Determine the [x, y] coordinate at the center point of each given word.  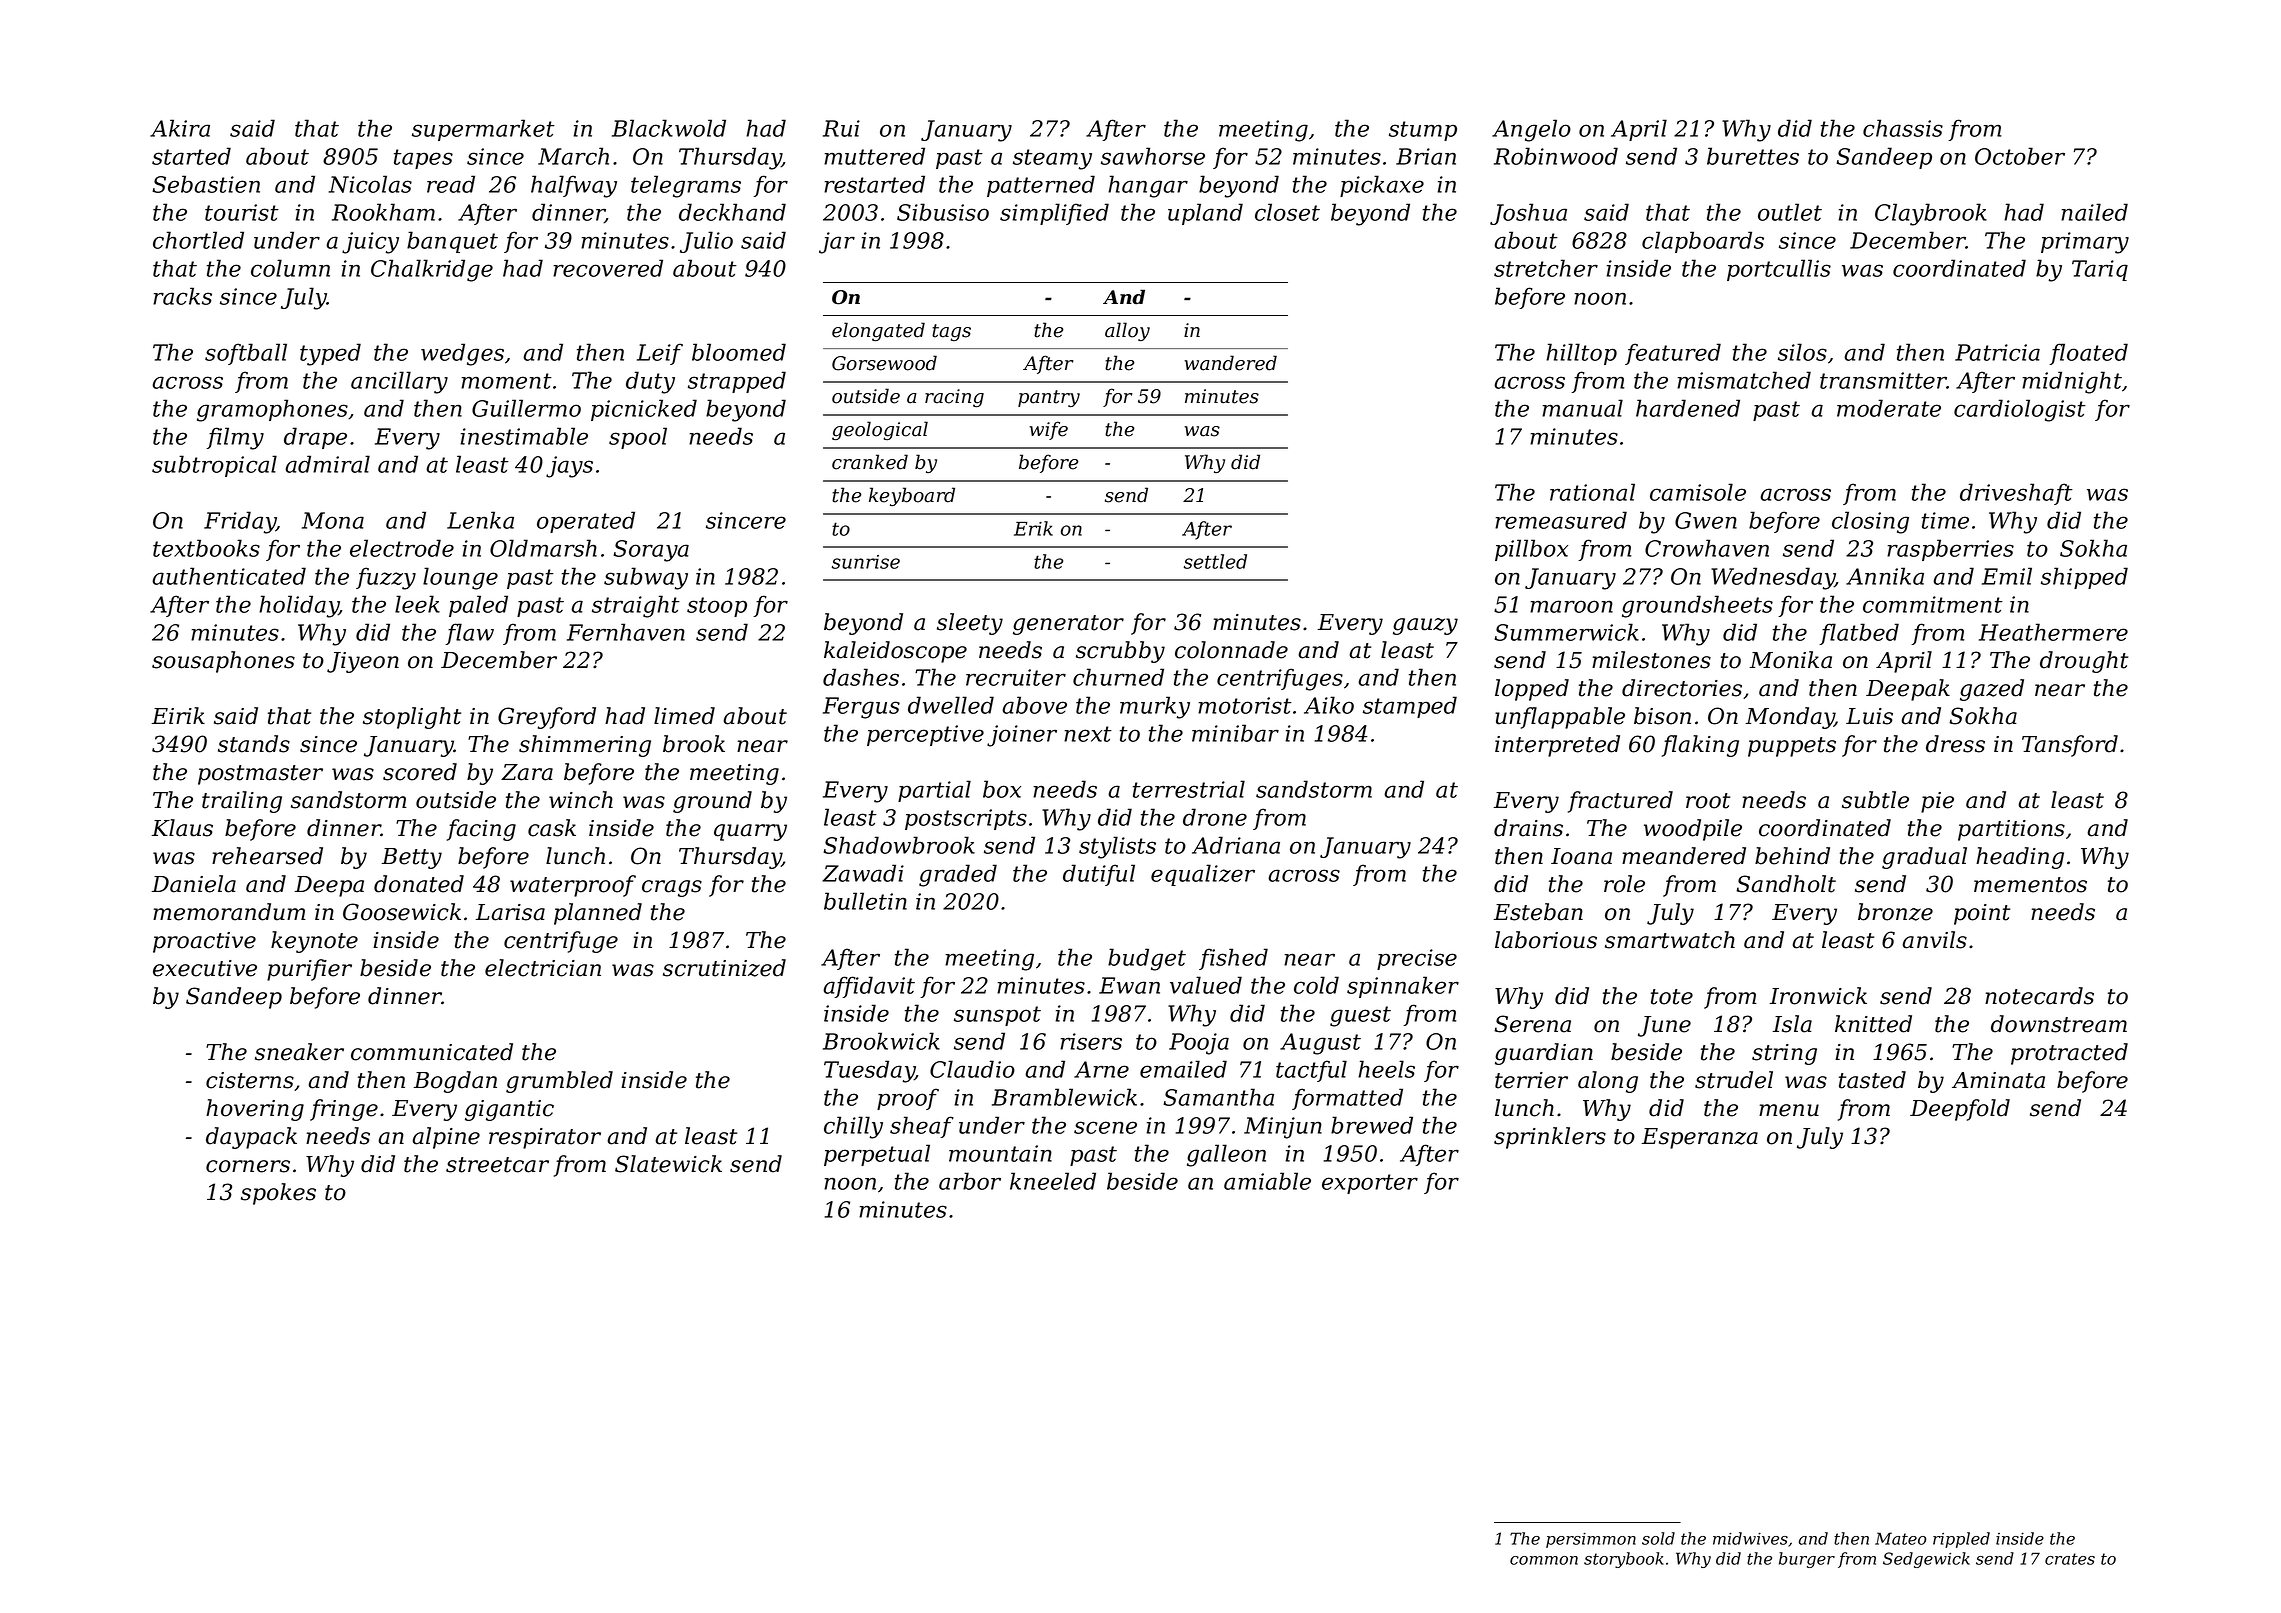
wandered [1230, 363]
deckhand [732, 212]
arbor [970, 1181]
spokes [278, 1194]
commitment [1933, 604]
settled [1215, 561]
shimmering [585, 746]
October [2020, 156]
